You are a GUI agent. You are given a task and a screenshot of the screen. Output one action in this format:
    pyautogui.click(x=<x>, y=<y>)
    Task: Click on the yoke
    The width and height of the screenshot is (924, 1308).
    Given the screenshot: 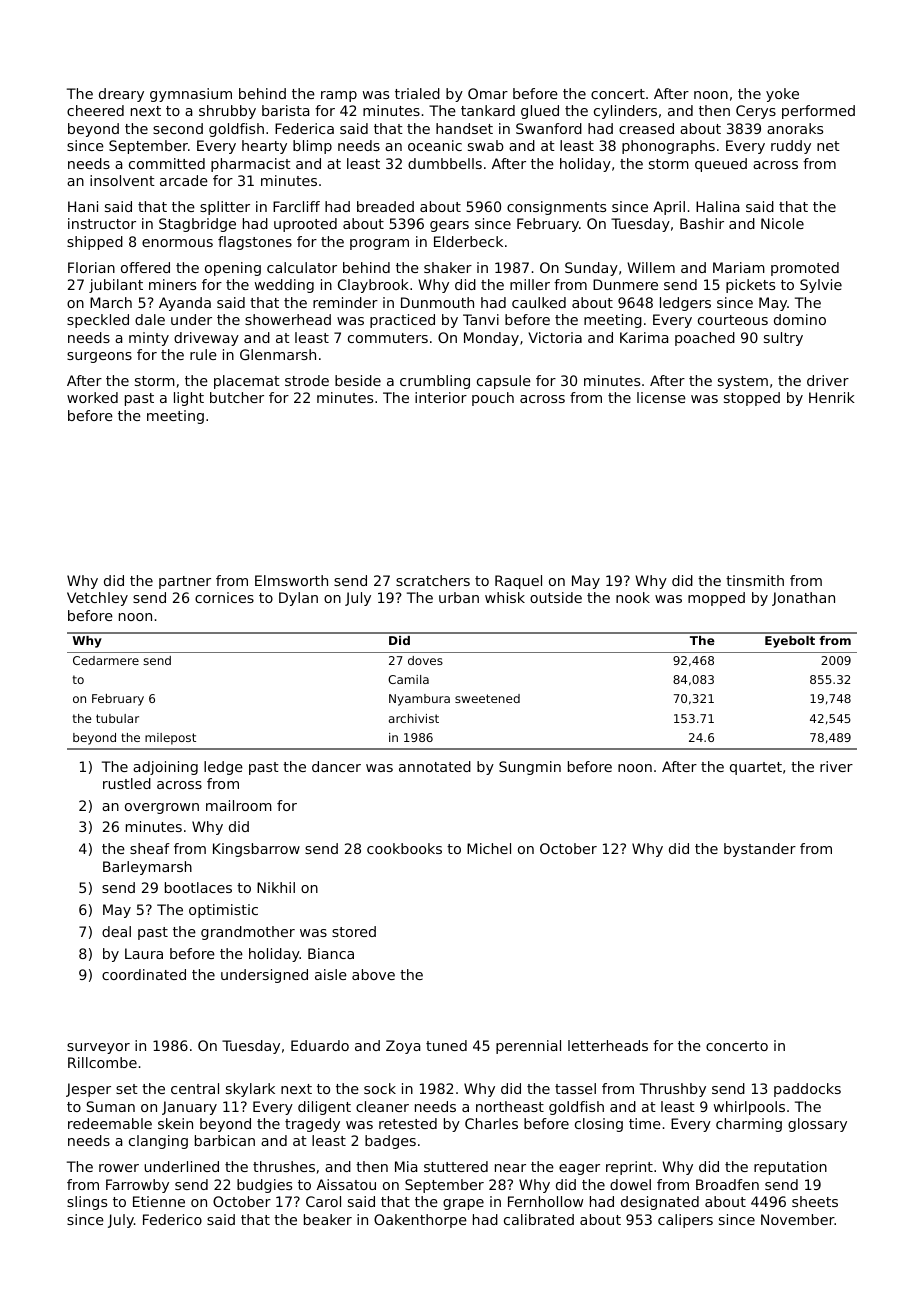 What is the action you would take?
    pyautogui.click(x=782, y=95)
